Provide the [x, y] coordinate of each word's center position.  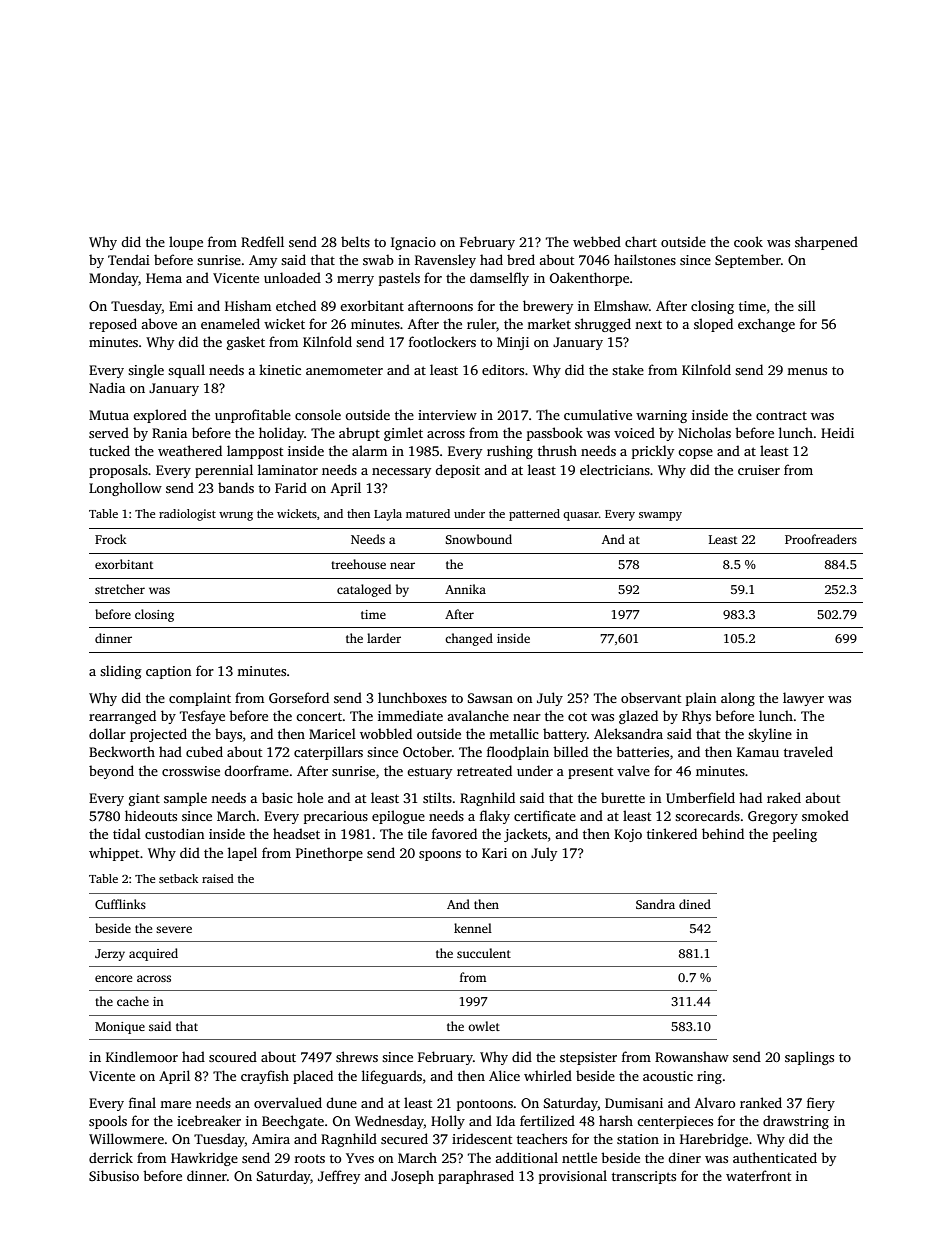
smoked [825, 815]
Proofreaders [821, 539]
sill [807, 305]
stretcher [120, 589]
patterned [534, 515]
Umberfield [700, 797]
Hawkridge [204, 1159]
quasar [581, 516]
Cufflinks [120, 904]
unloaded [292, 277]
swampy [660, 516]
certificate [545, 815]
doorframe [256, 770]
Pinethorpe [329, 854]
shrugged [603, 325]
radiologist [187, 515]
